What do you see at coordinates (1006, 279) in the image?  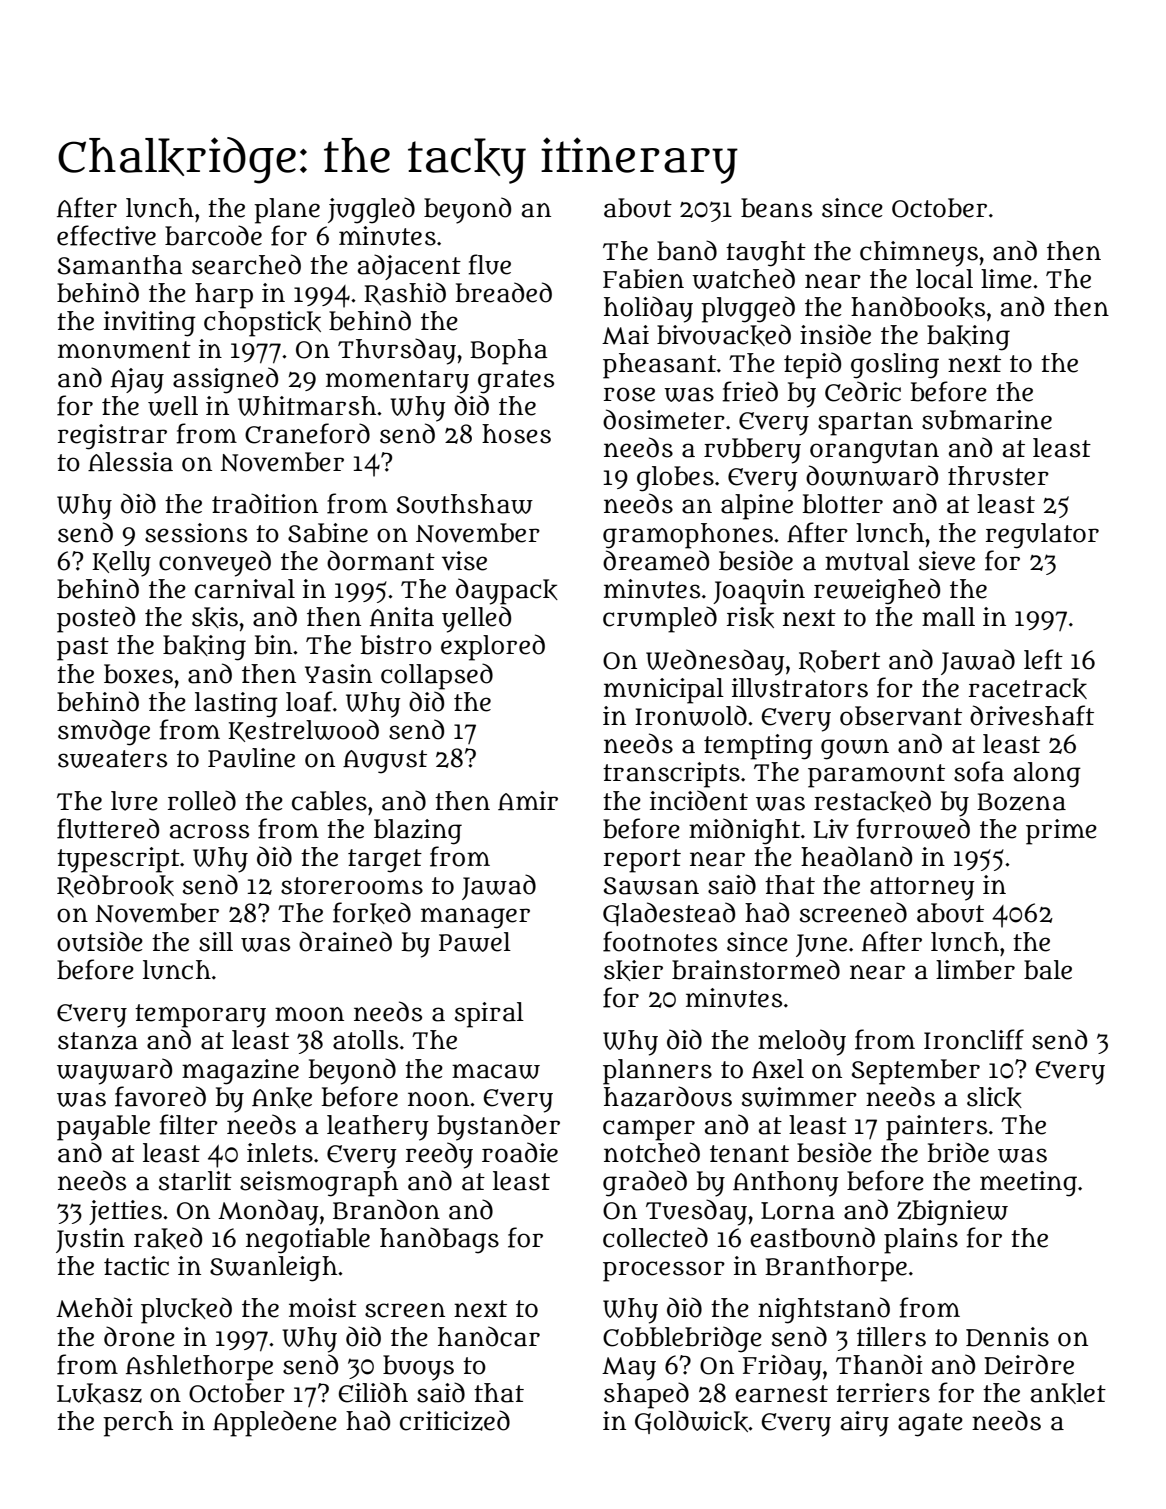 I see `lime` at bounding box center [1006, 279].
